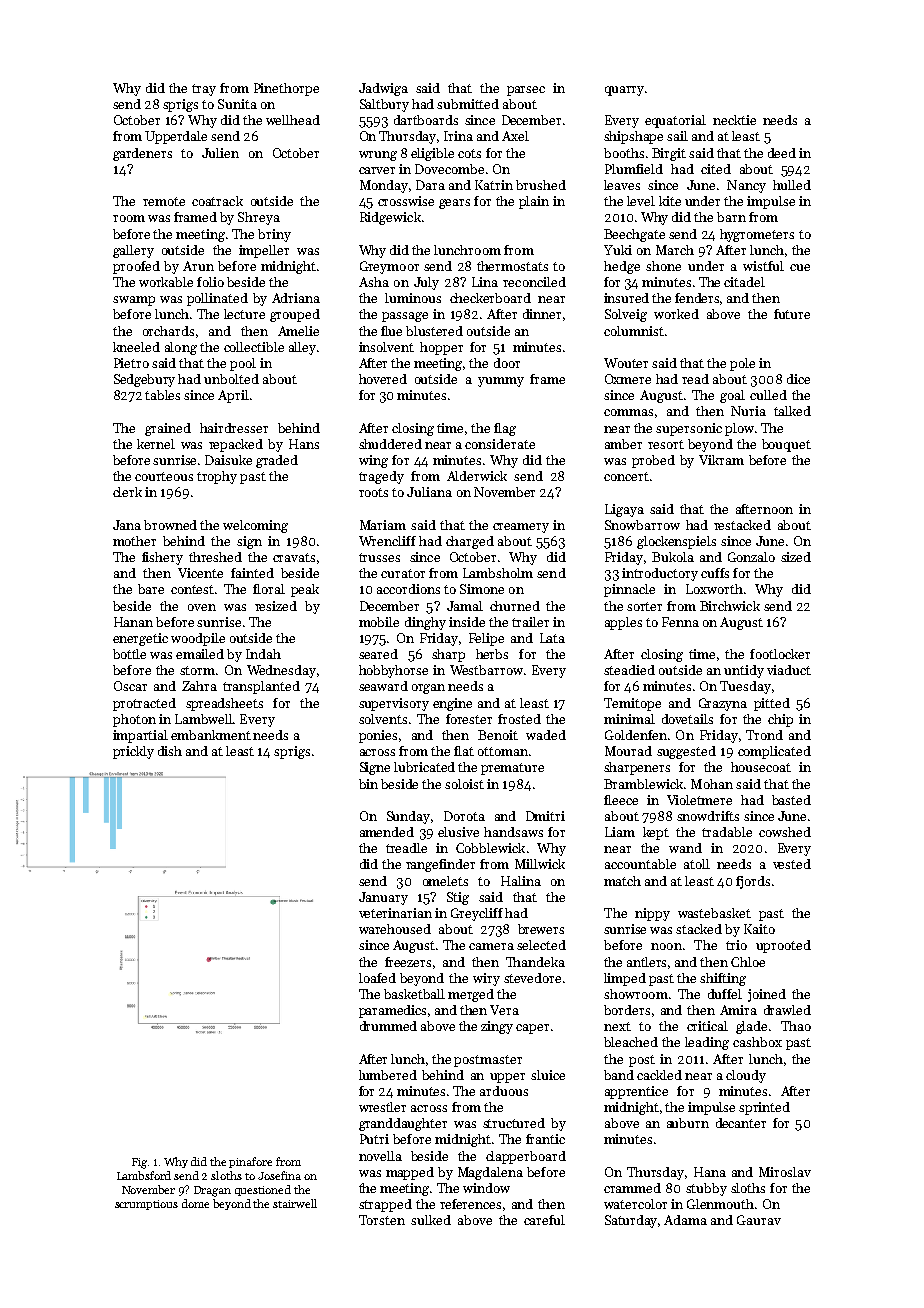  I want to click on Lambsholm, so click(498, 573).
